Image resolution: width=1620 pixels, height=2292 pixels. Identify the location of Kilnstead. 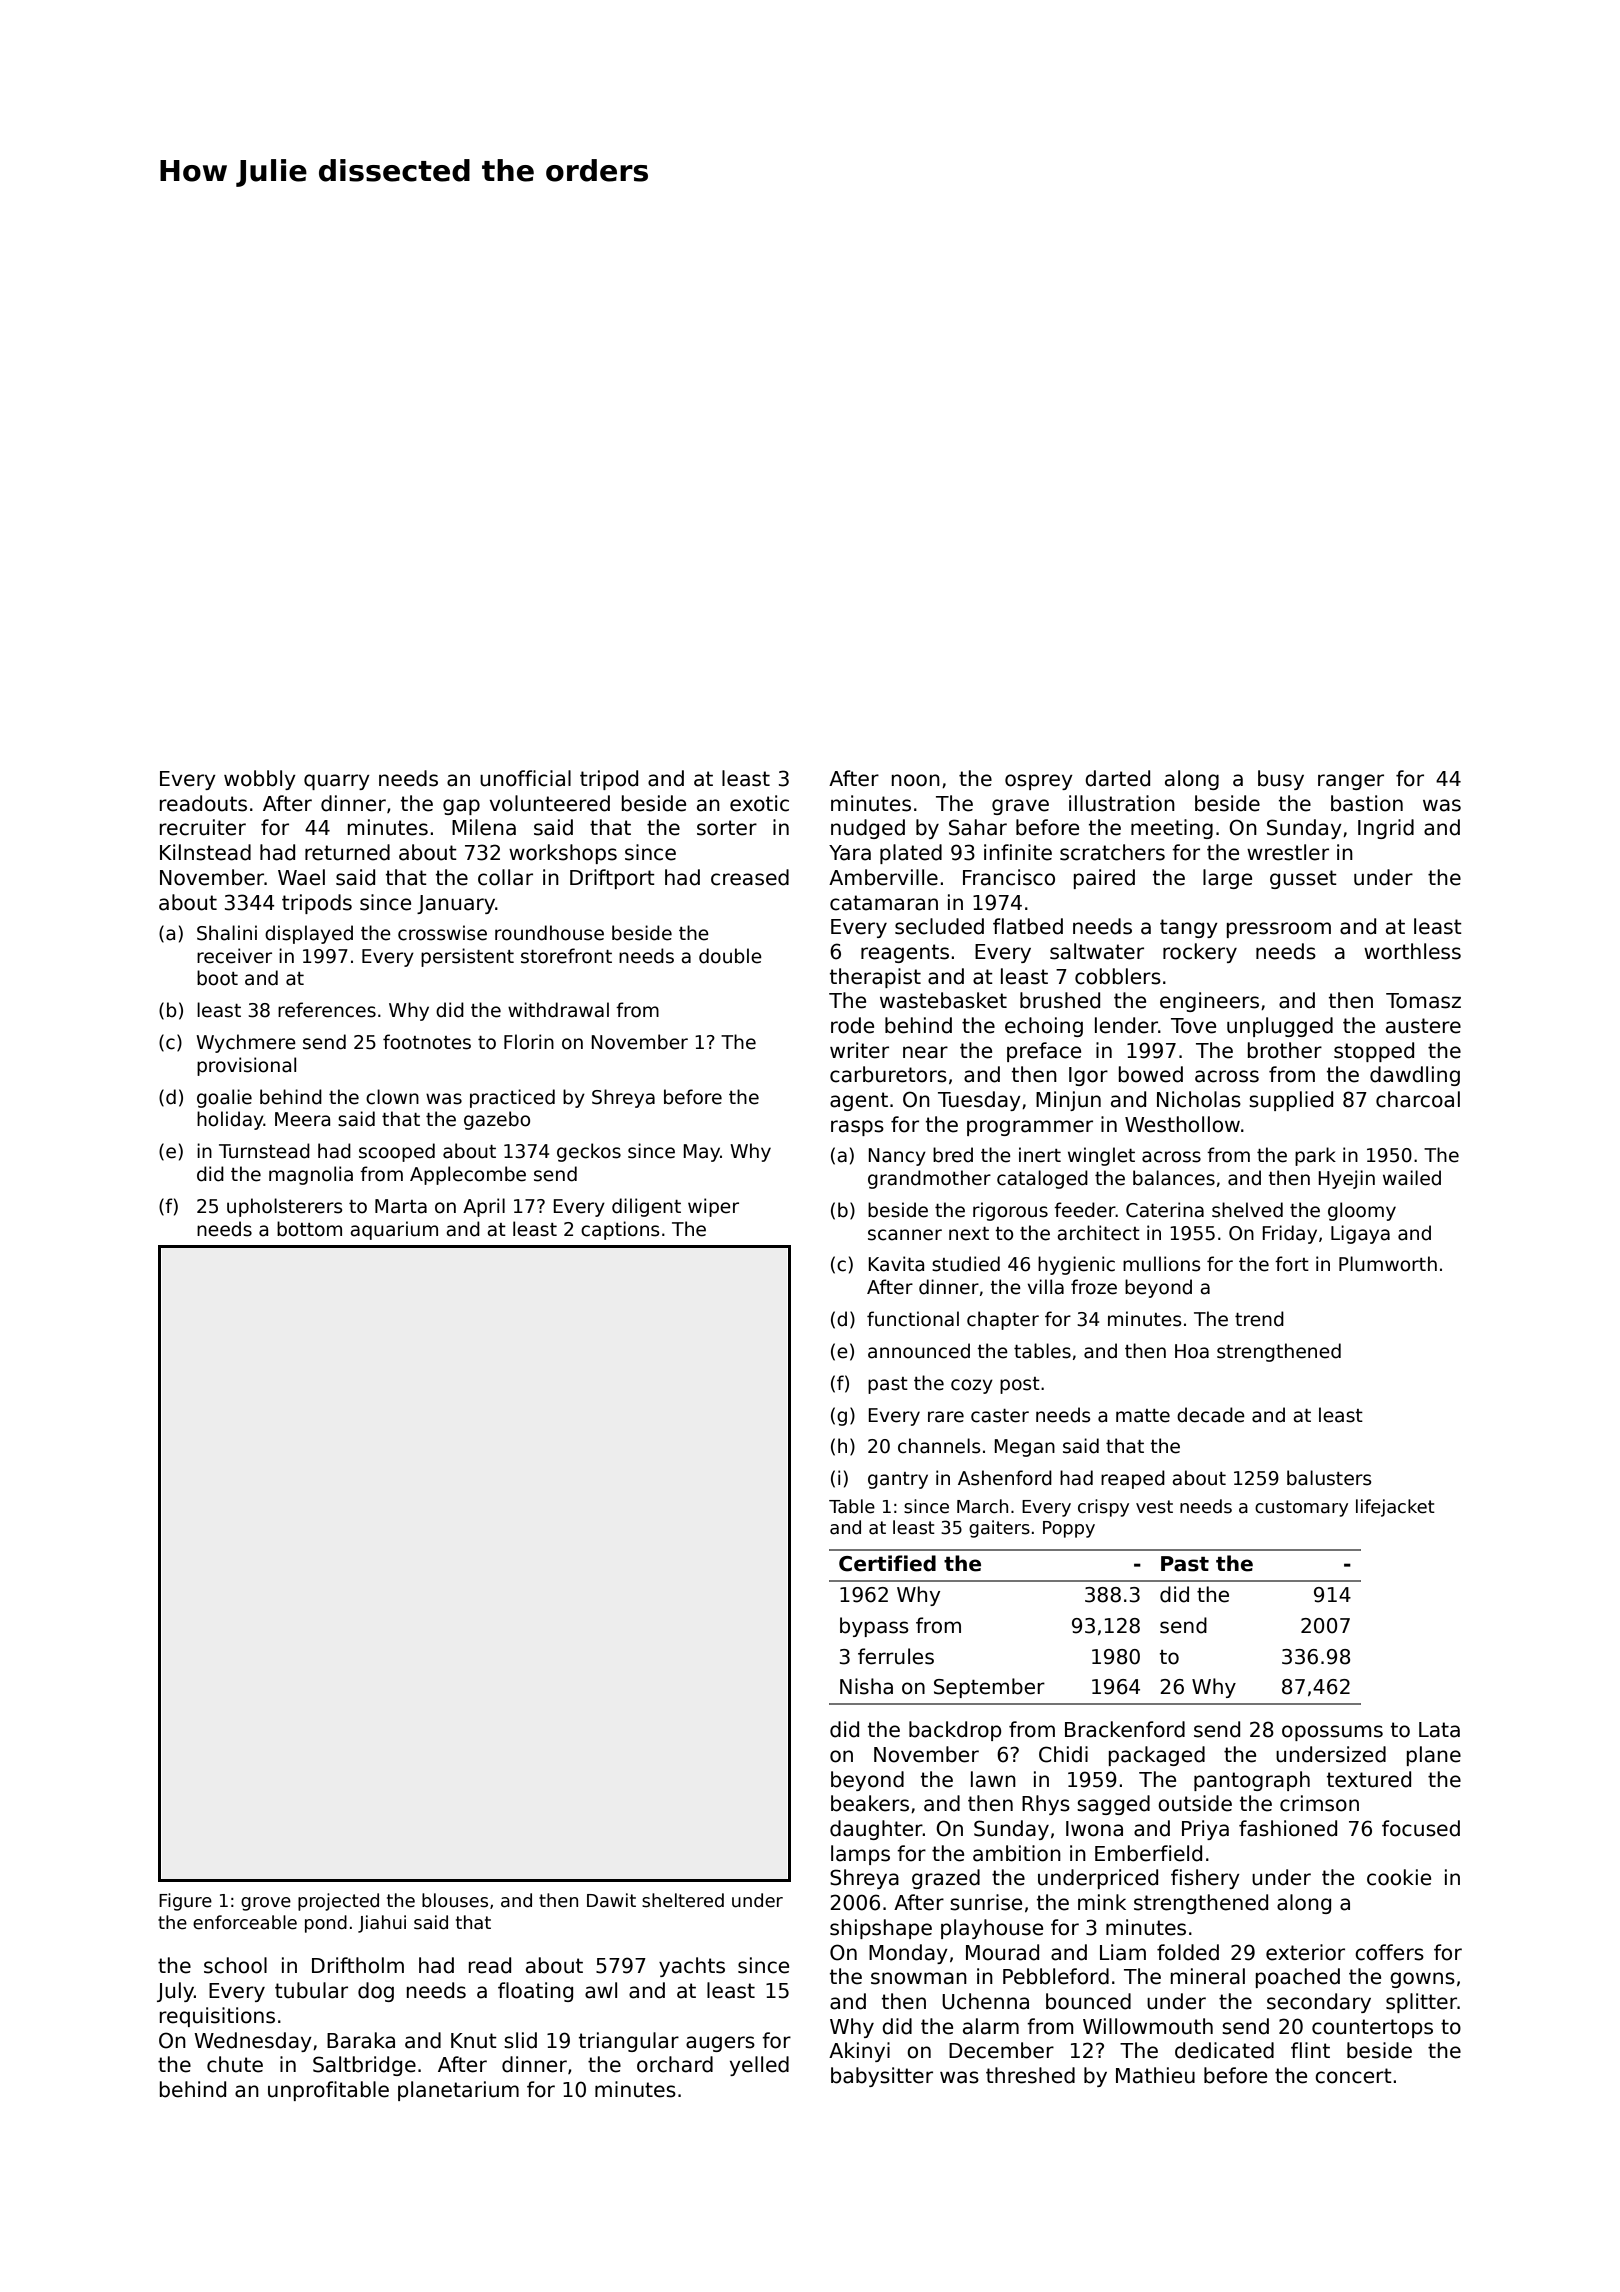
(205, 852).
